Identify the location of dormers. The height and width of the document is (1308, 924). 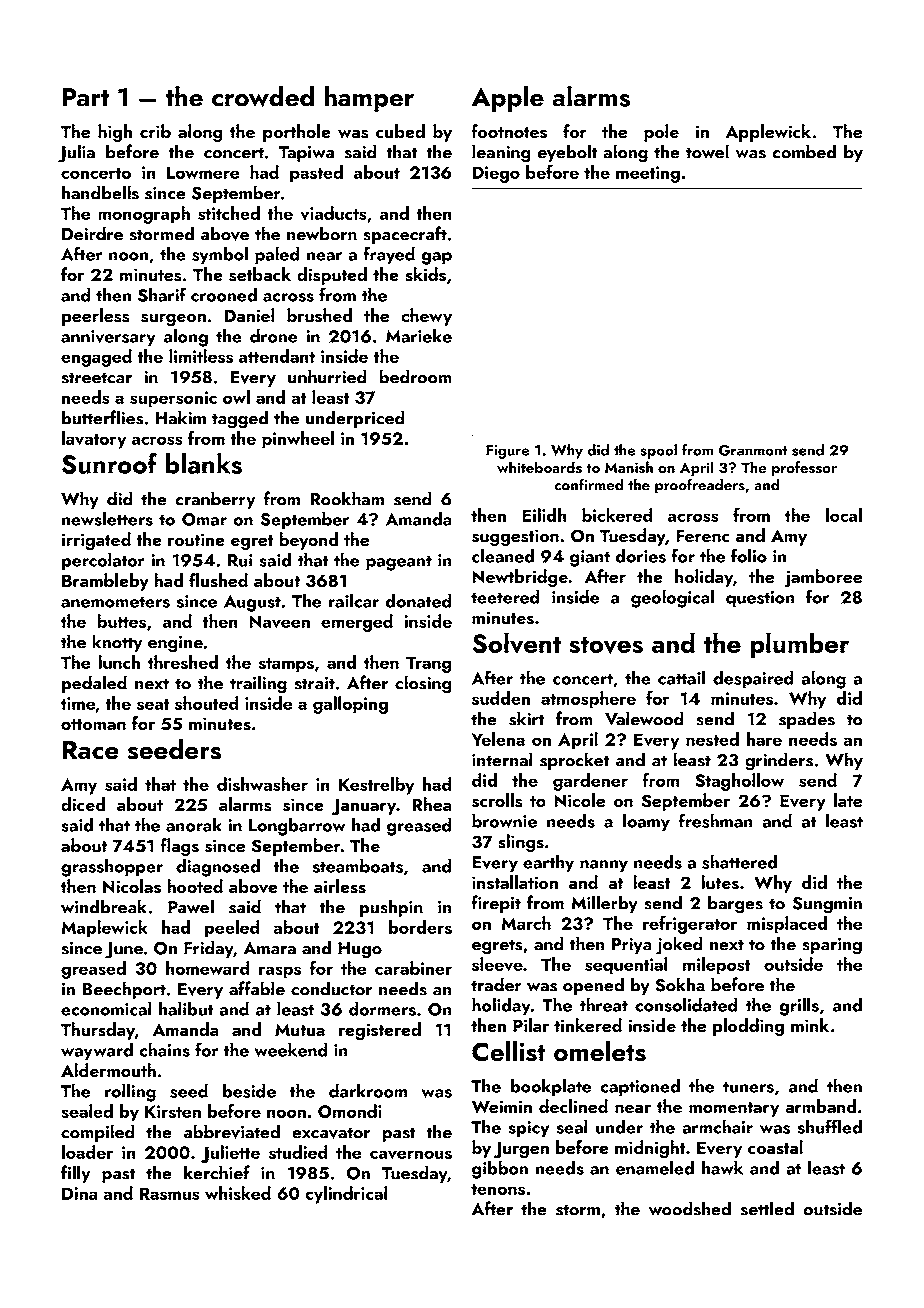
(382, 1008).
